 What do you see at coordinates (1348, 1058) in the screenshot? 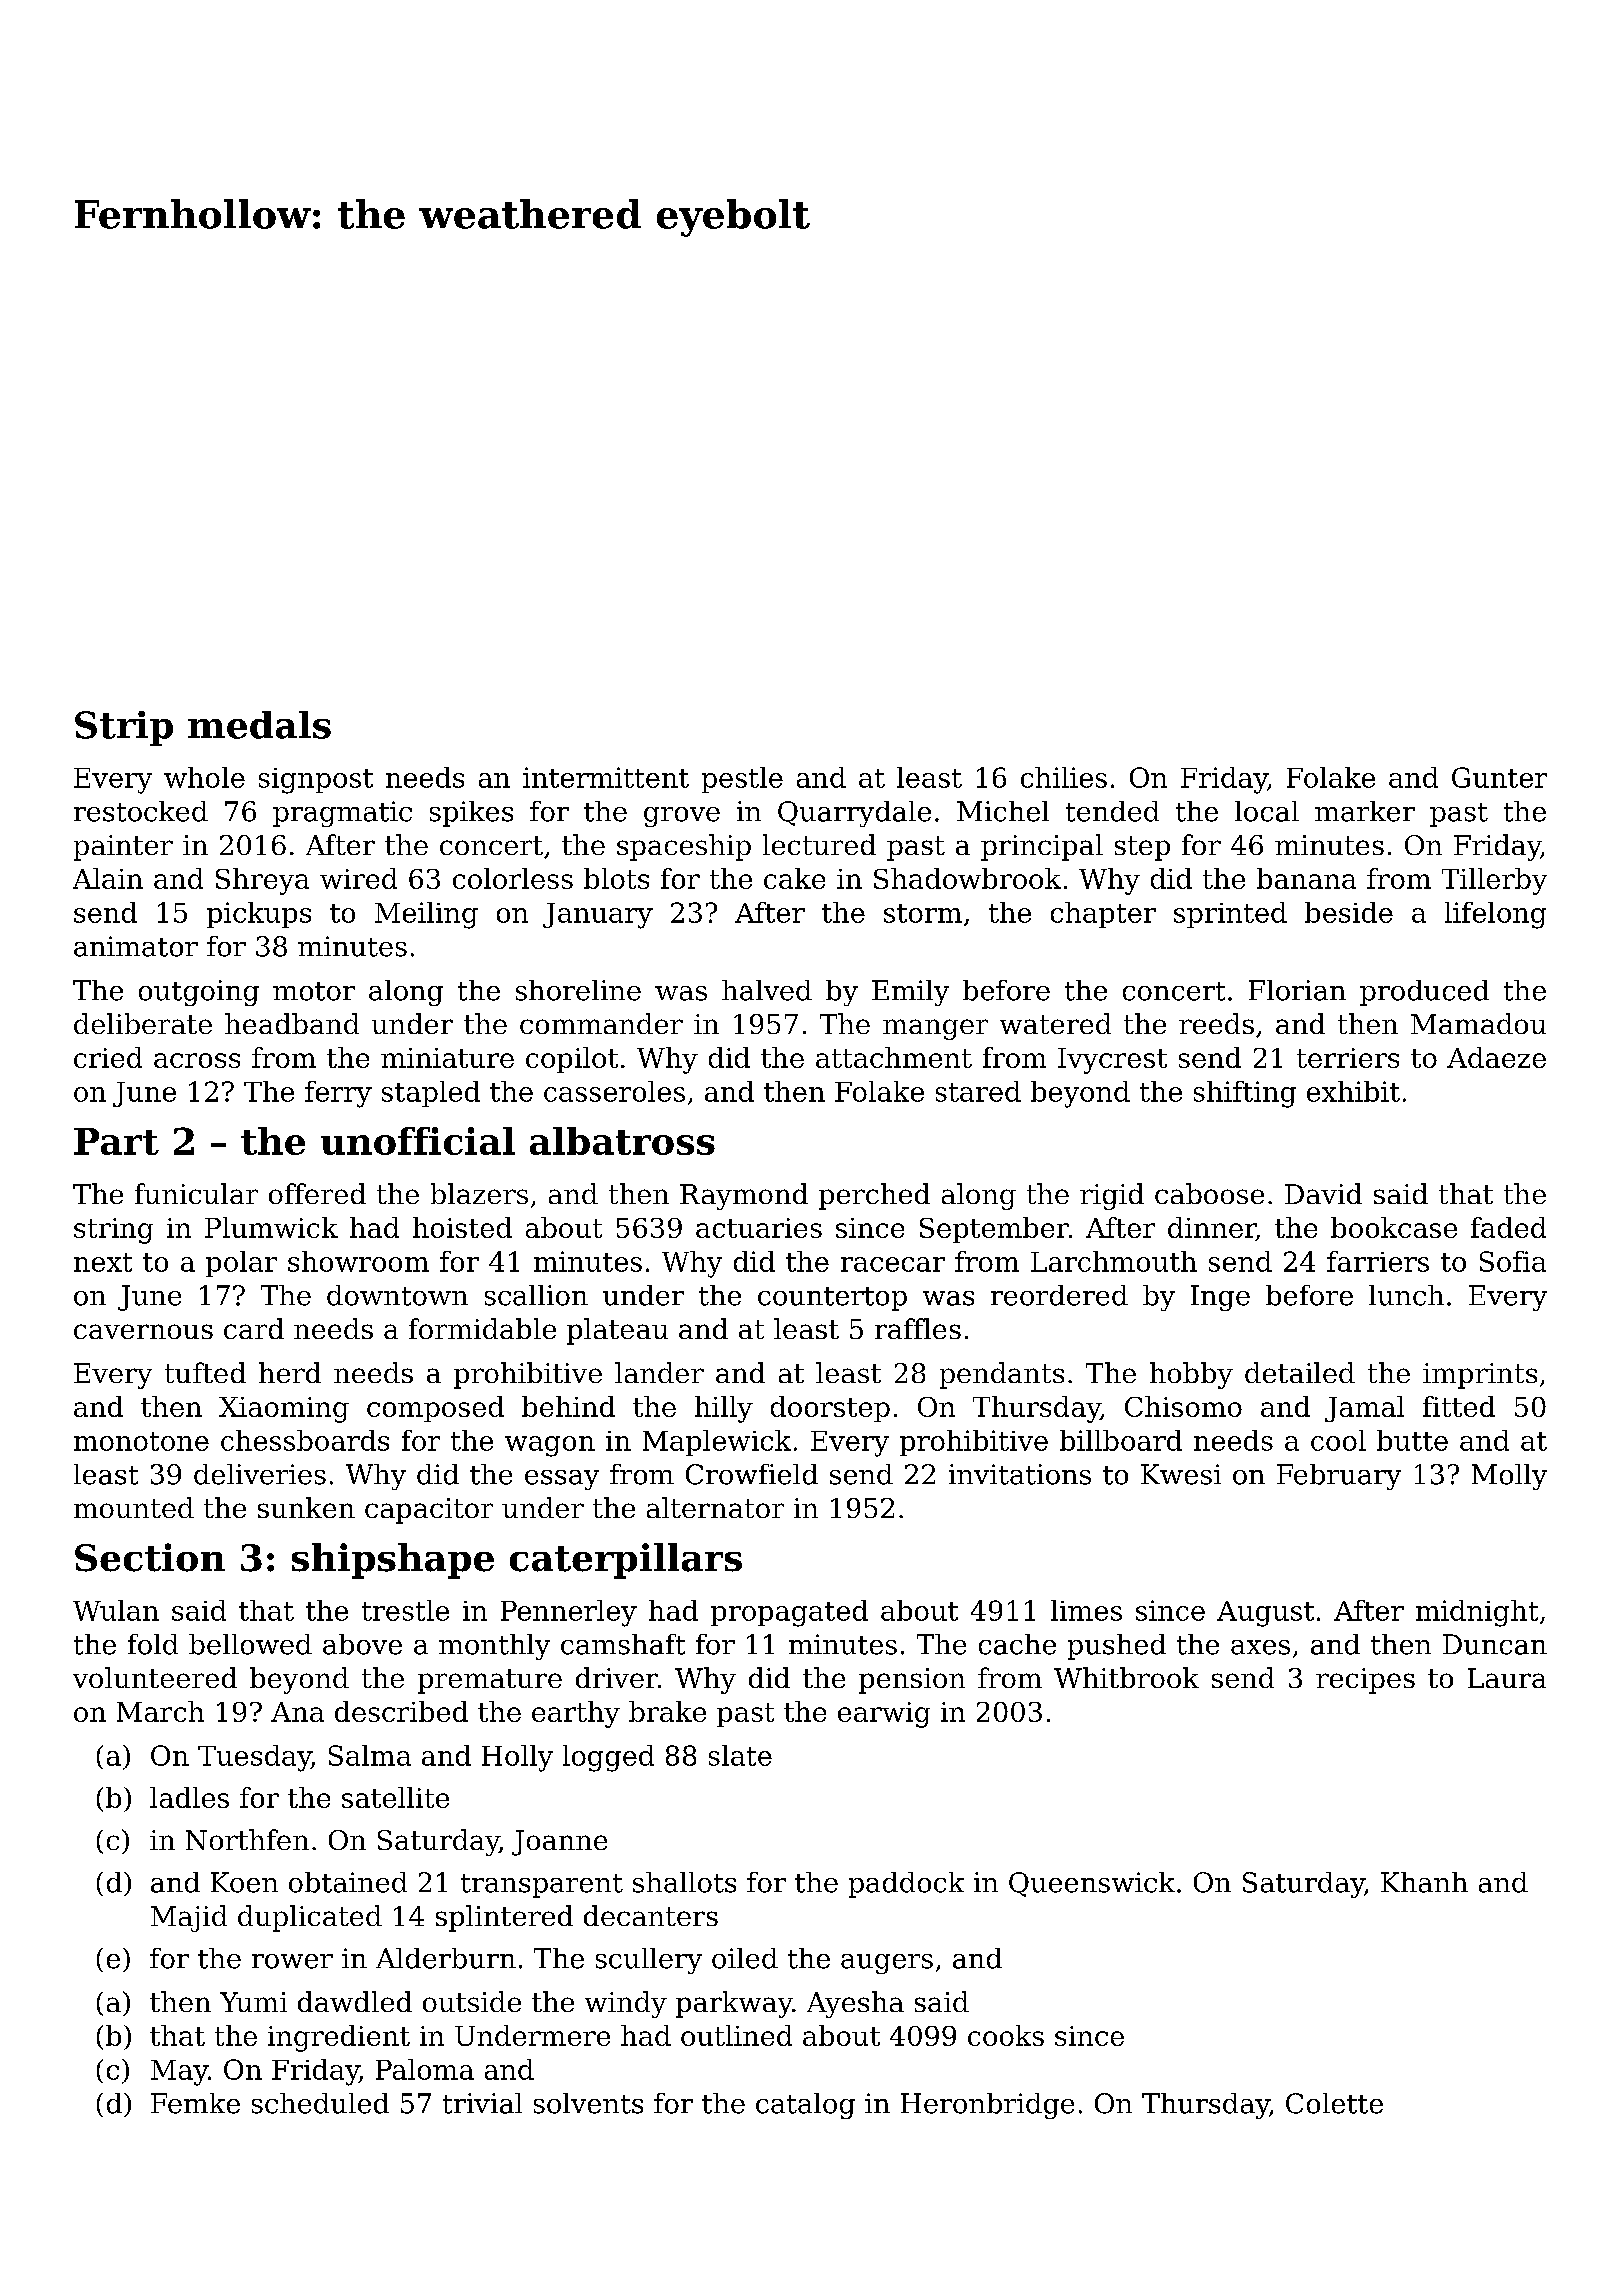
I see `terriers` at bounding box center [1348, 1058].
